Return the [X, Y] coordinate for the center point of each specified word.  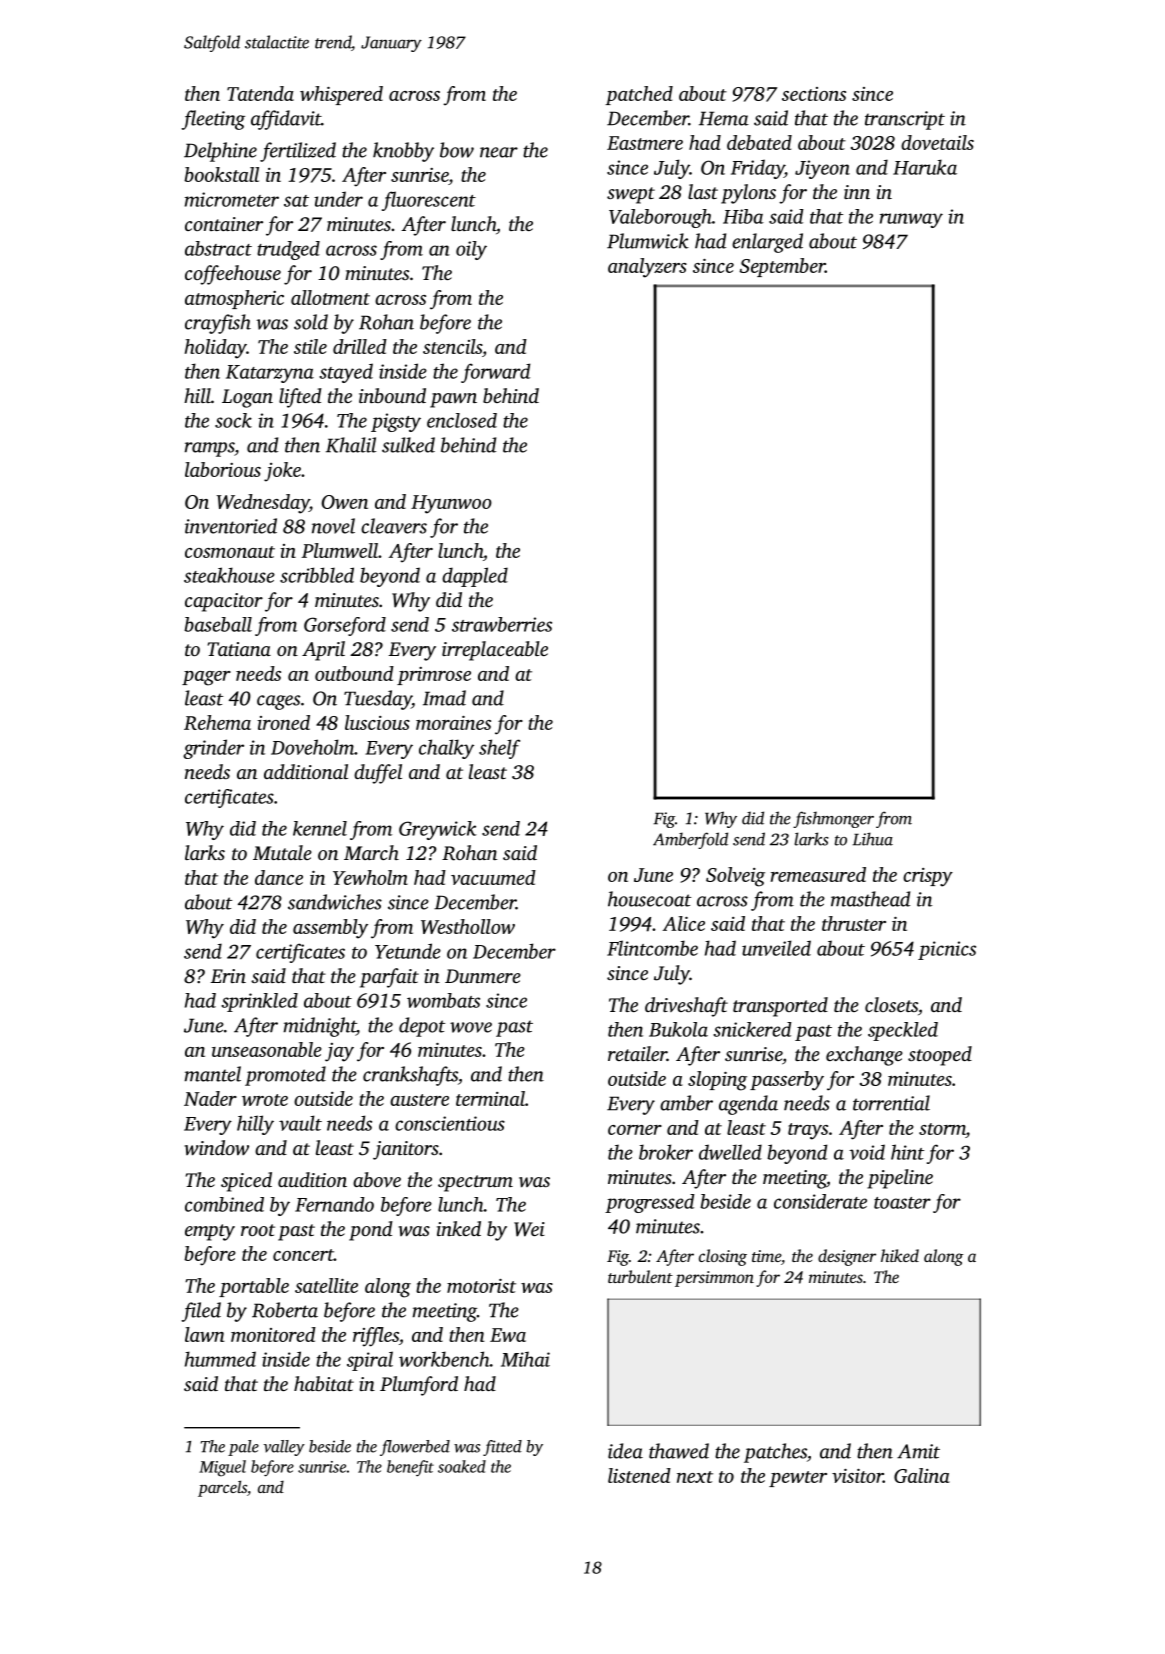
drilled [360, 346]
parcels [222, 1488]
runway [911, 220]
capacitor [224, 602]
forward [495, 373]
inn [857, 192]
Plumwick [648, 241]
